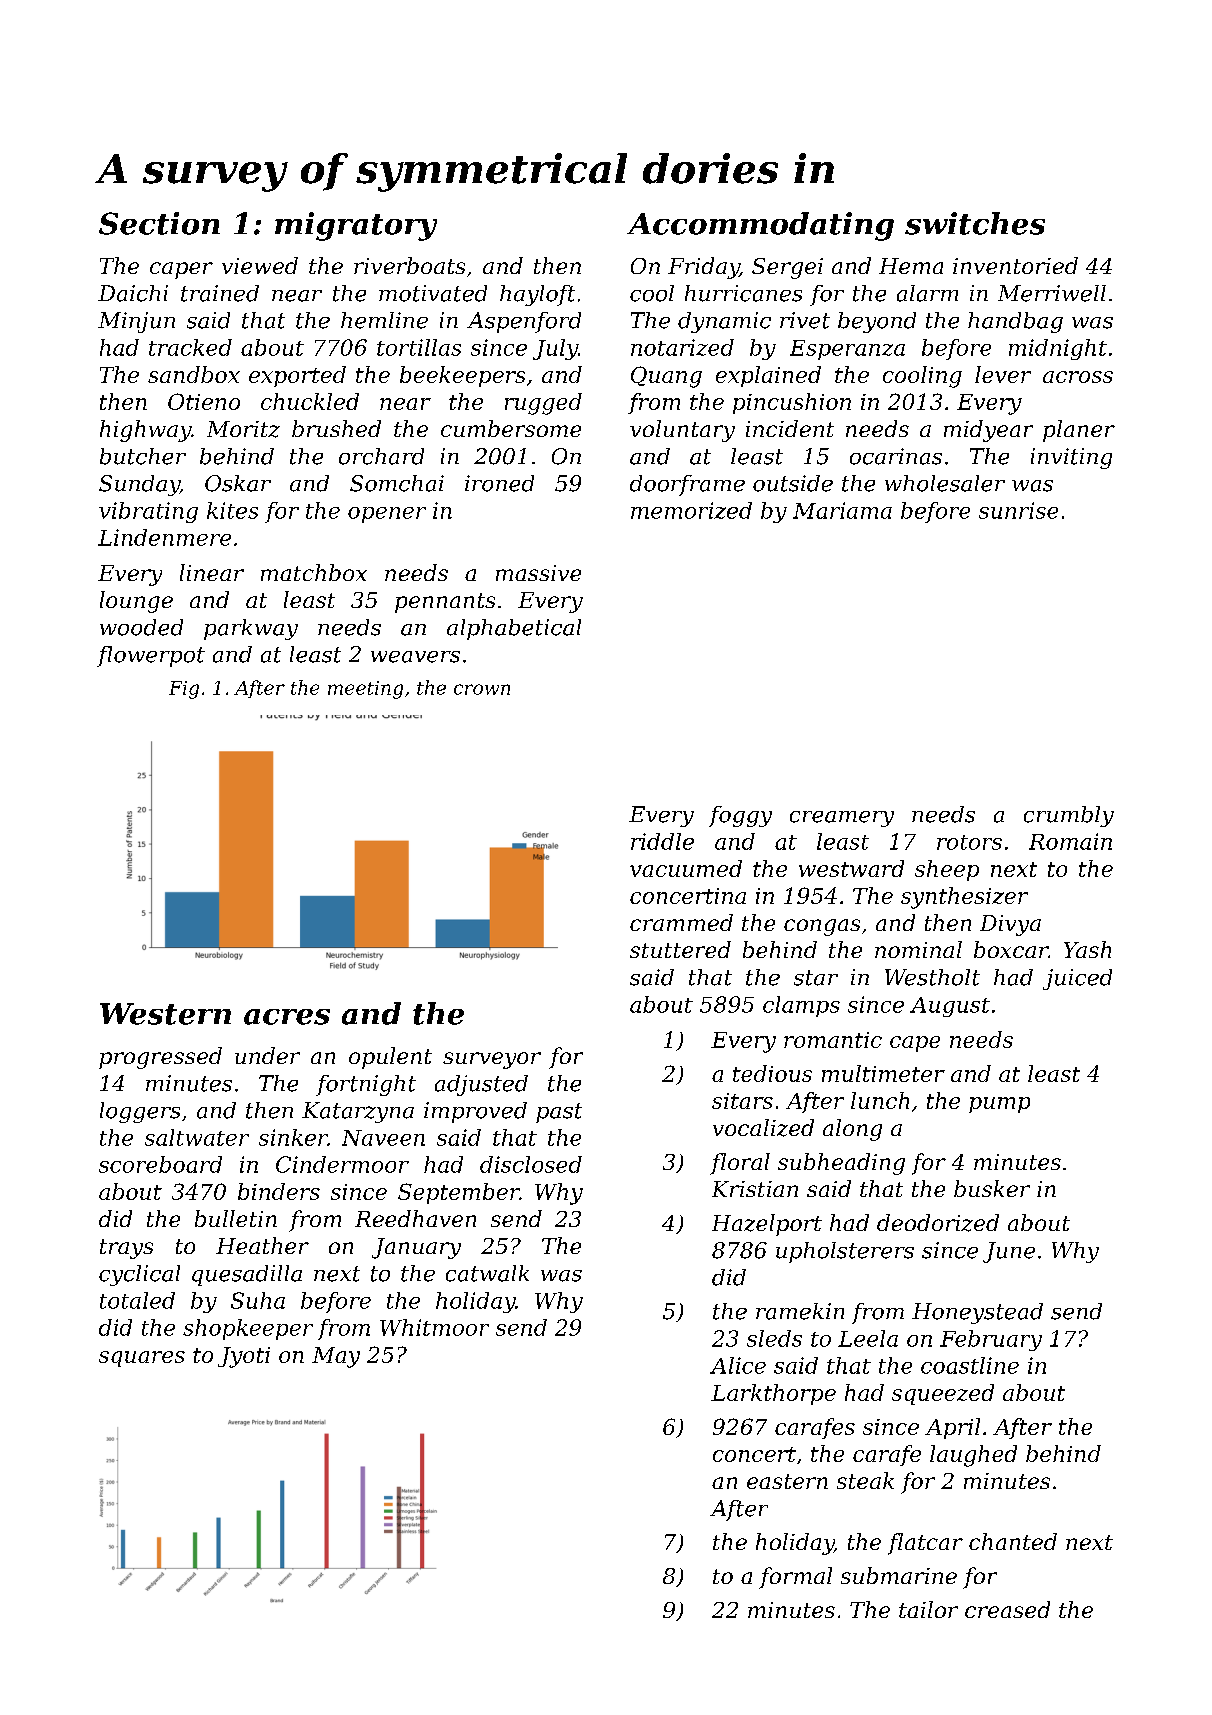 This screenshot has width=1212, height=1715. I want to click on formal, so click(795, 1578).
